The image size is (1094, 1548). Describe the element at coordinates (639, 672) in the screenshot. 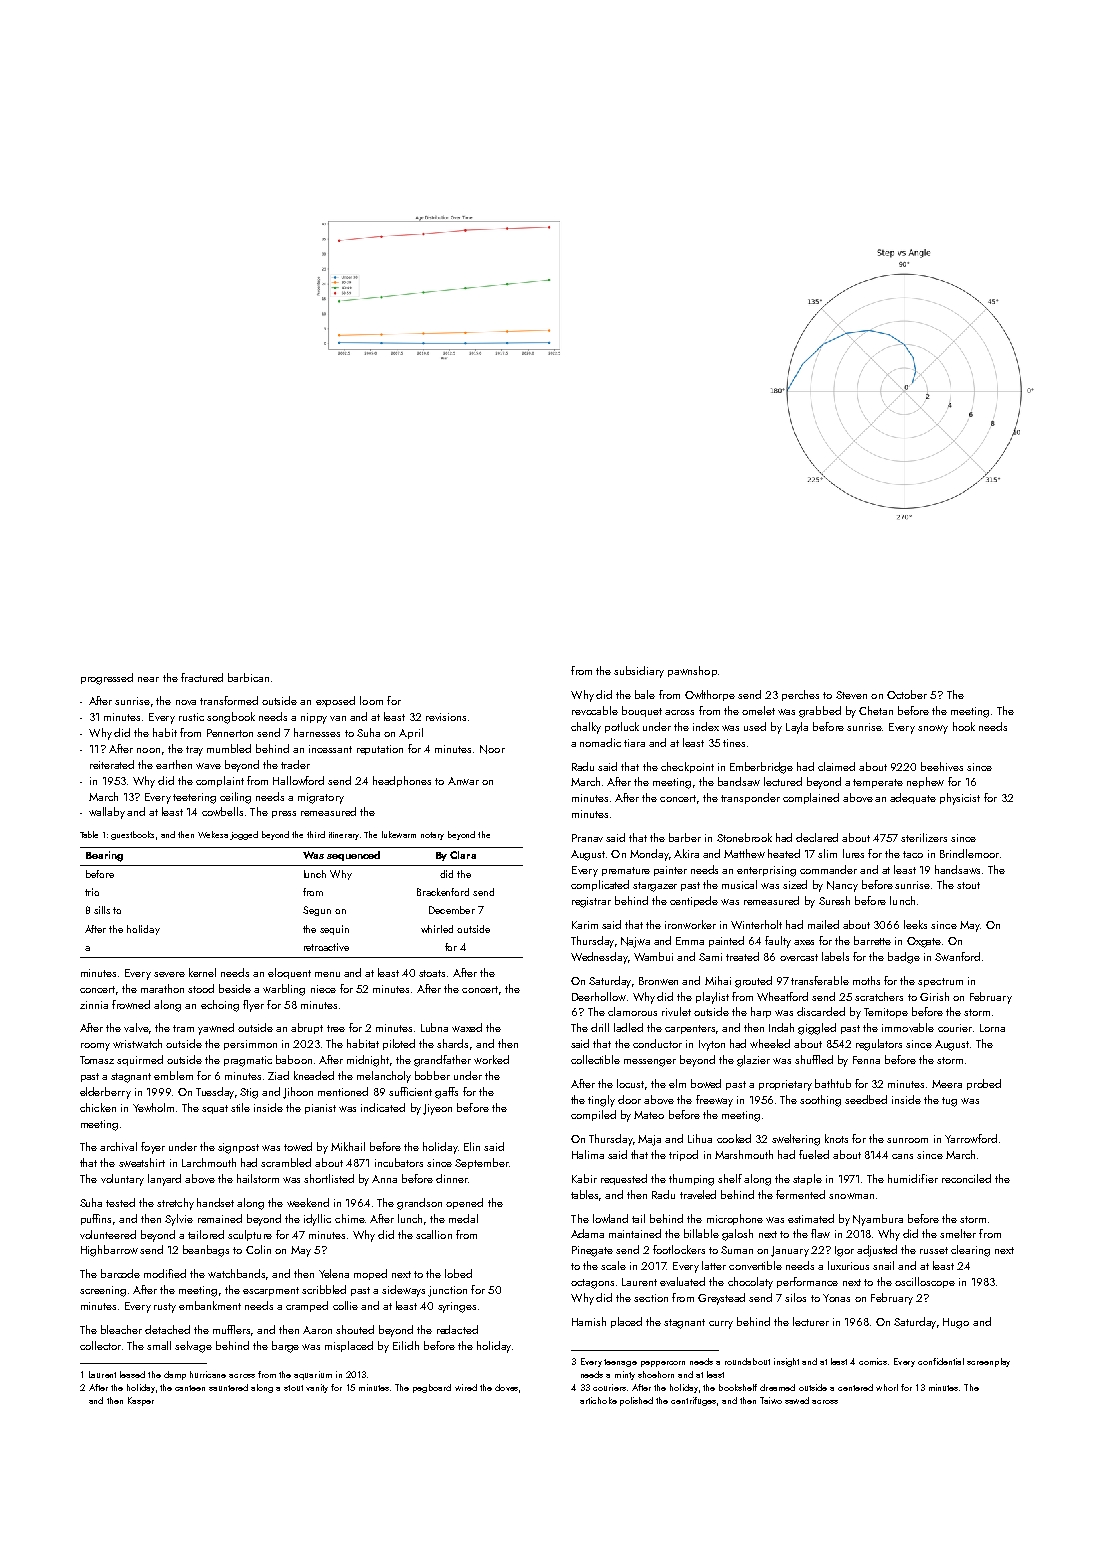

I see `subsidiary` at that location.
